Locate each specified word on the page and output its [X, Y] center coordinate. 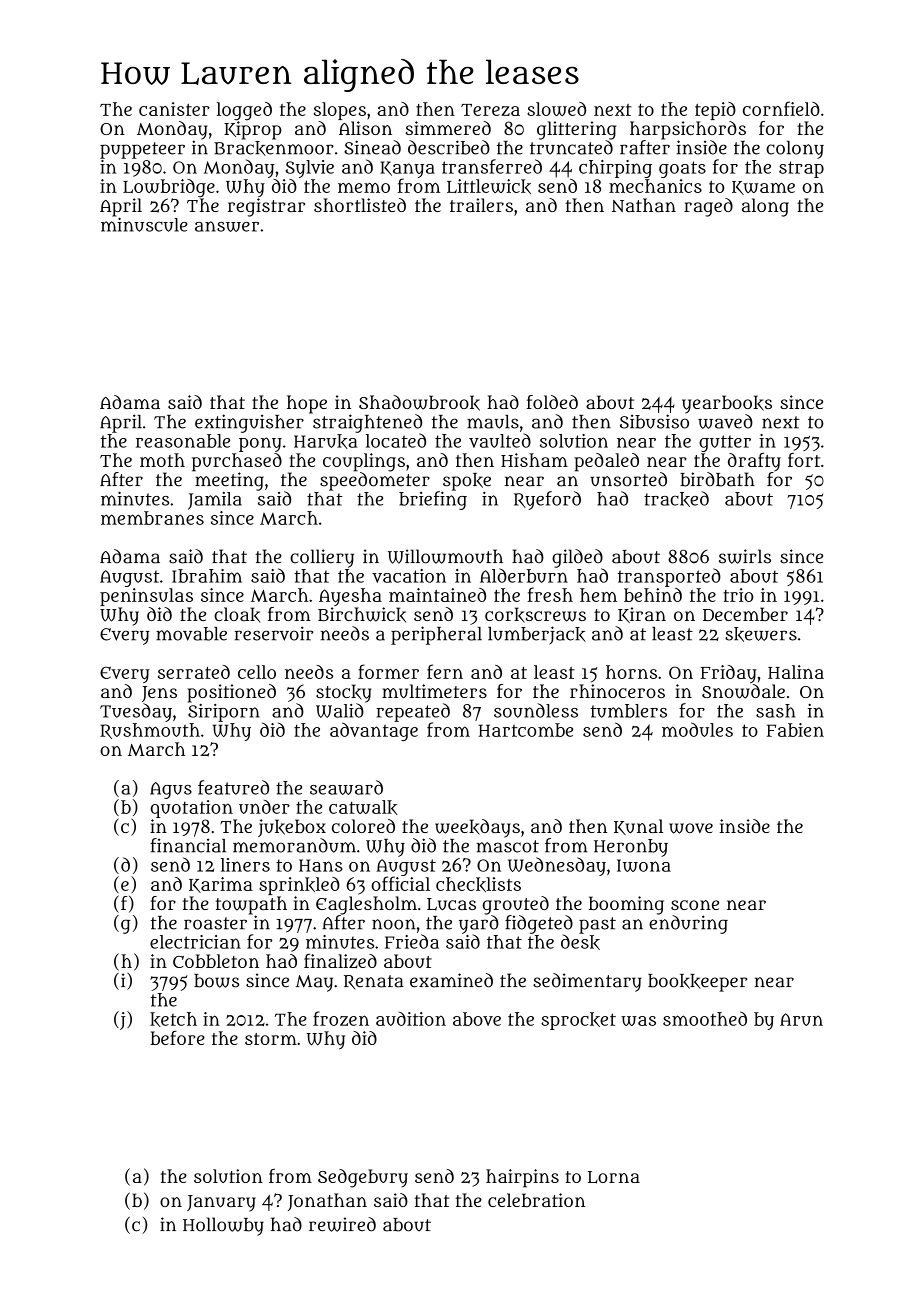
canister [174, 109]
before [177, 1038]
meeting [229, 481]
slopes [340, 111]
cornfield [781, 108]
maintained [437, 595]
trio [738, 595]
